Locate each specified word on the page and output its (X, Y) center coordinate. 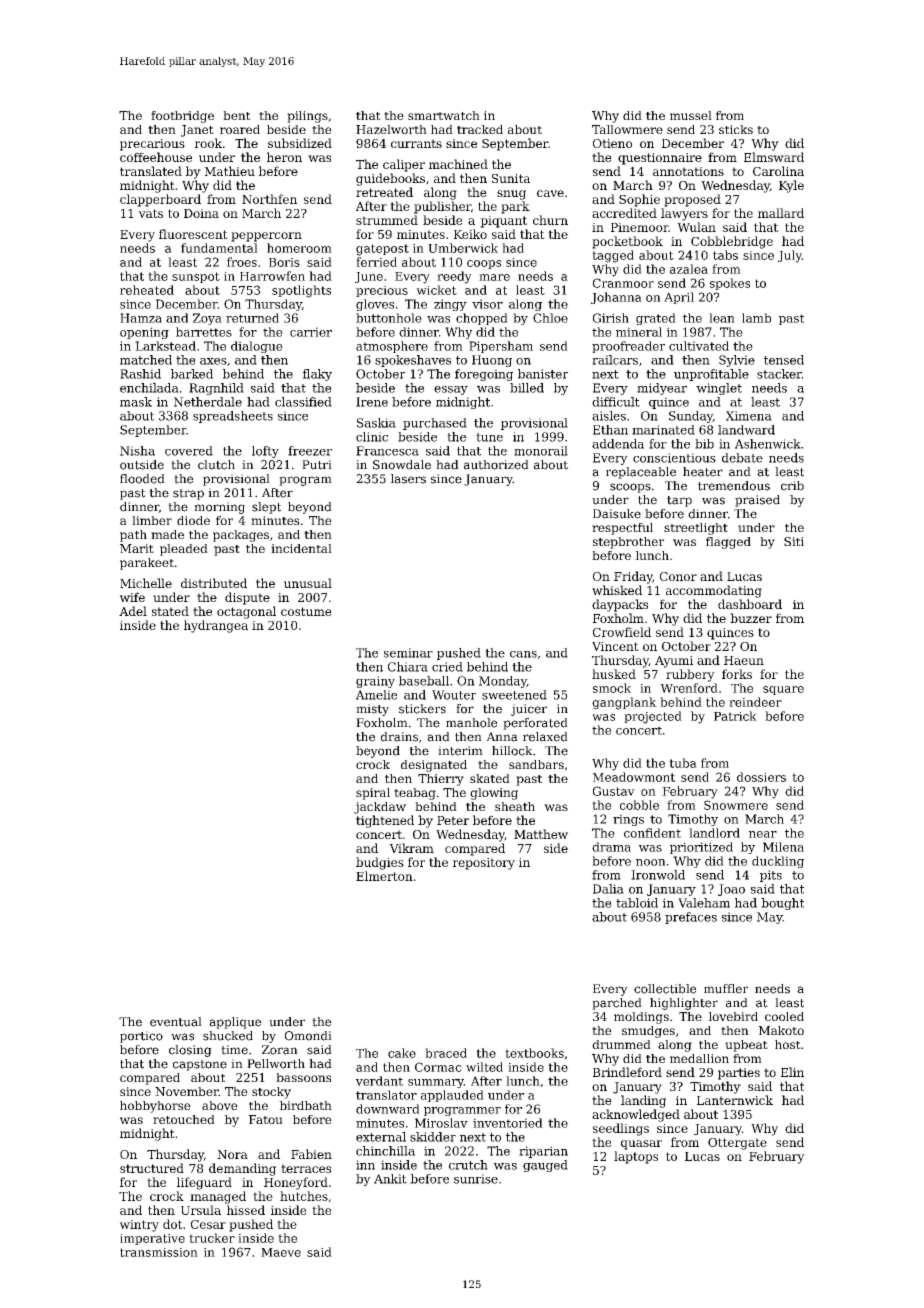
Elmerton (384, 876)
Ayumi (674, 662)
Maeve (281, 1252)
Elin (792, 1072)
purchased (435, 424)
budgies (380, 863)
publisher (442, 207)
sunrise (476, 1179)
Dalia (608, 889)
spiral (373, 794)
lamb (756, 318)
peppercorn (266, 237)
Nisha (137, 451)
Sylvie (737, 361)
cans (523, 654)
